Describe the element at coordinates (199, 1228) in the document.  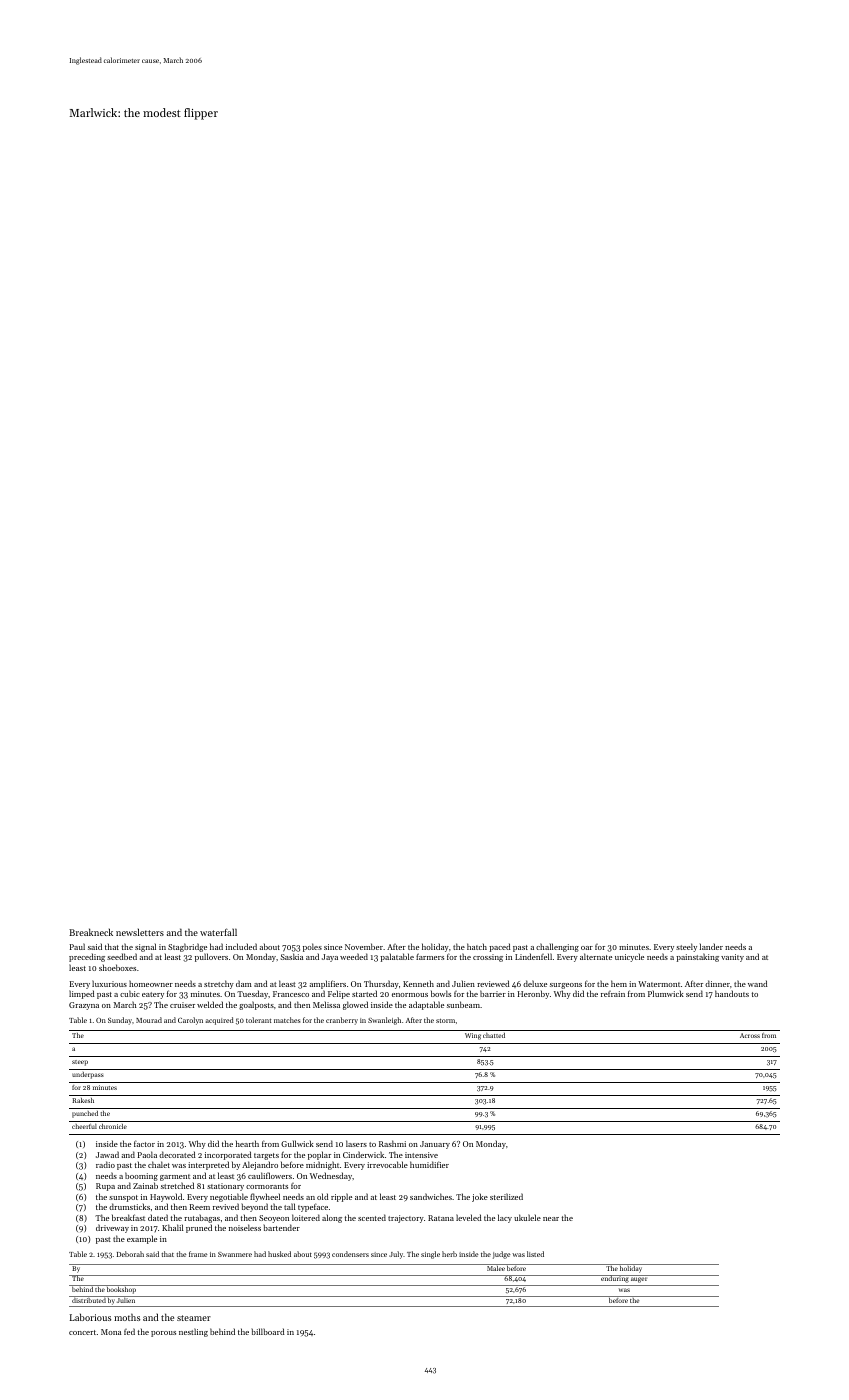
I see `pruned` at that location.
